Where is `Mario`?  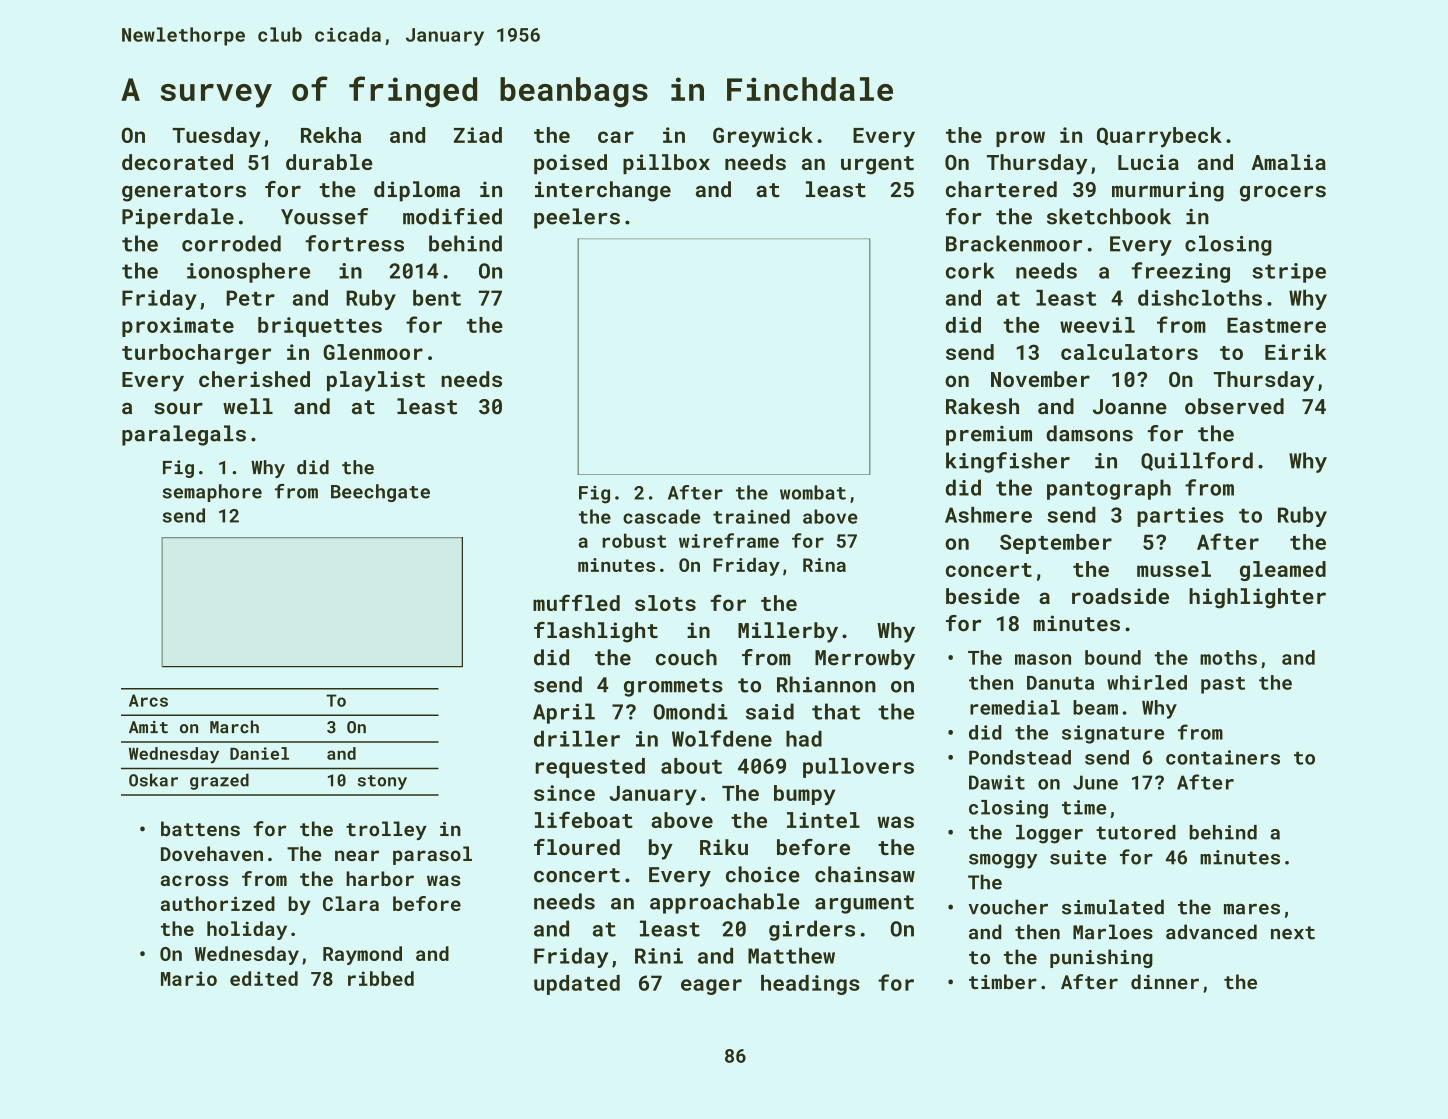
Mario is located at coordinates (189, 978).
